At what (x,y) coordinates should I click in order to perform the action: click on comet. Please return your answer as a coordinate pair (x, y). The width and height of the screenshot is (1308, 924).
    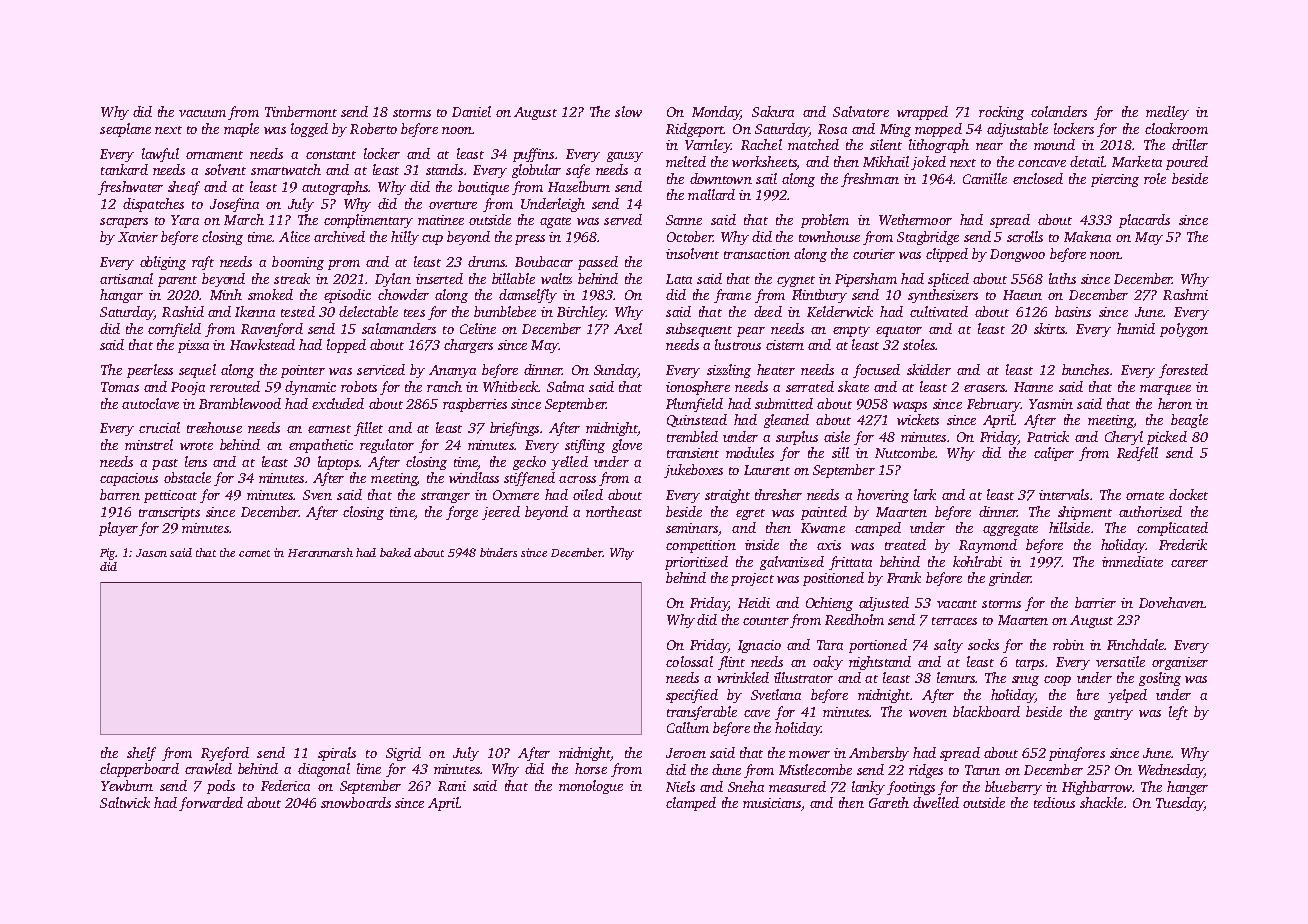
    Looking at the image, I should click on (254, 553).
